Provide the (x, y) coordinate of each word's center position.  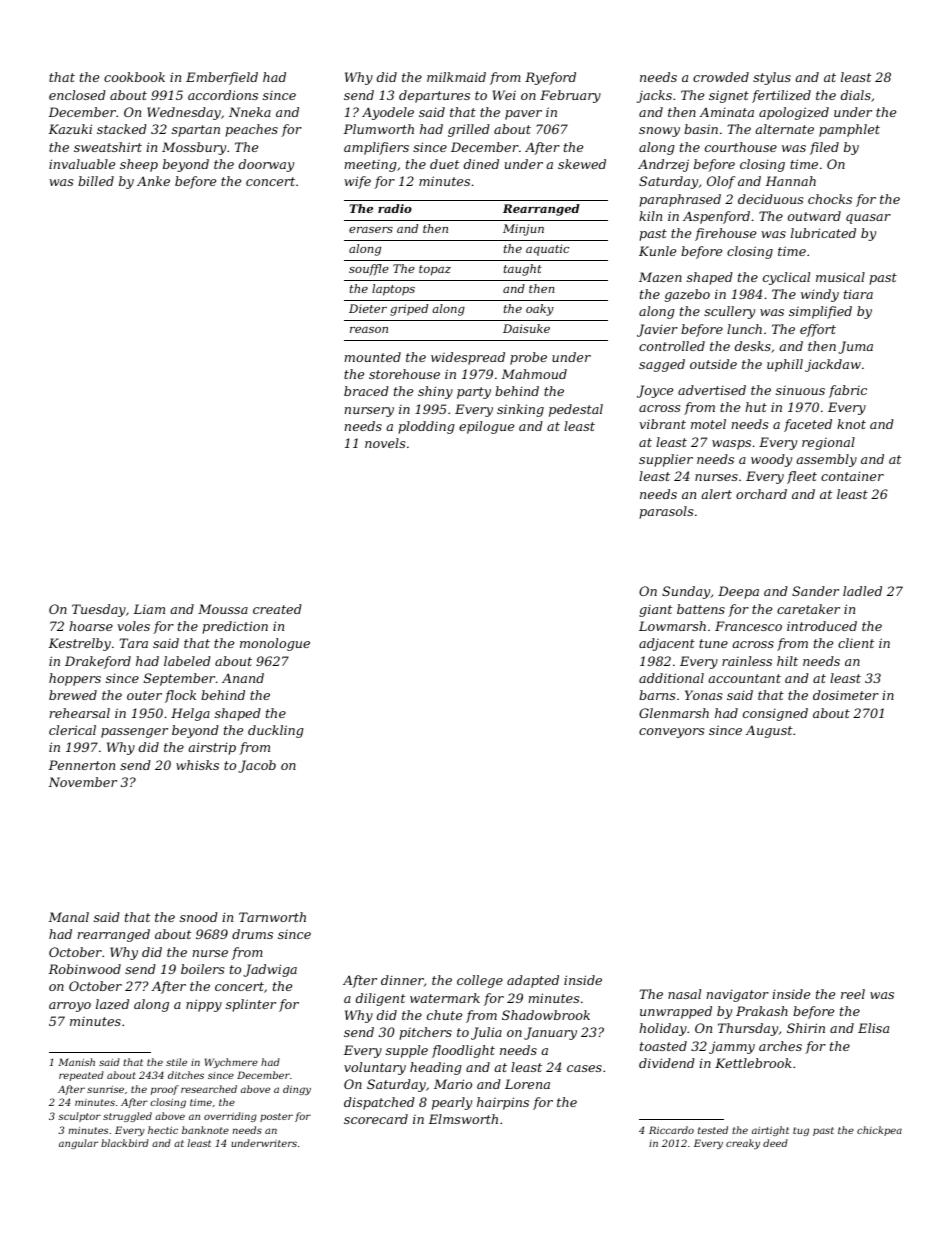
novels (385, 443)
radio (395, 208)
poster (276, 1117)
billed (96, 181)
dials (856, 95)
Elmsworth (463, 1119)
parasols (666, 512)
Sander (815, 591)
